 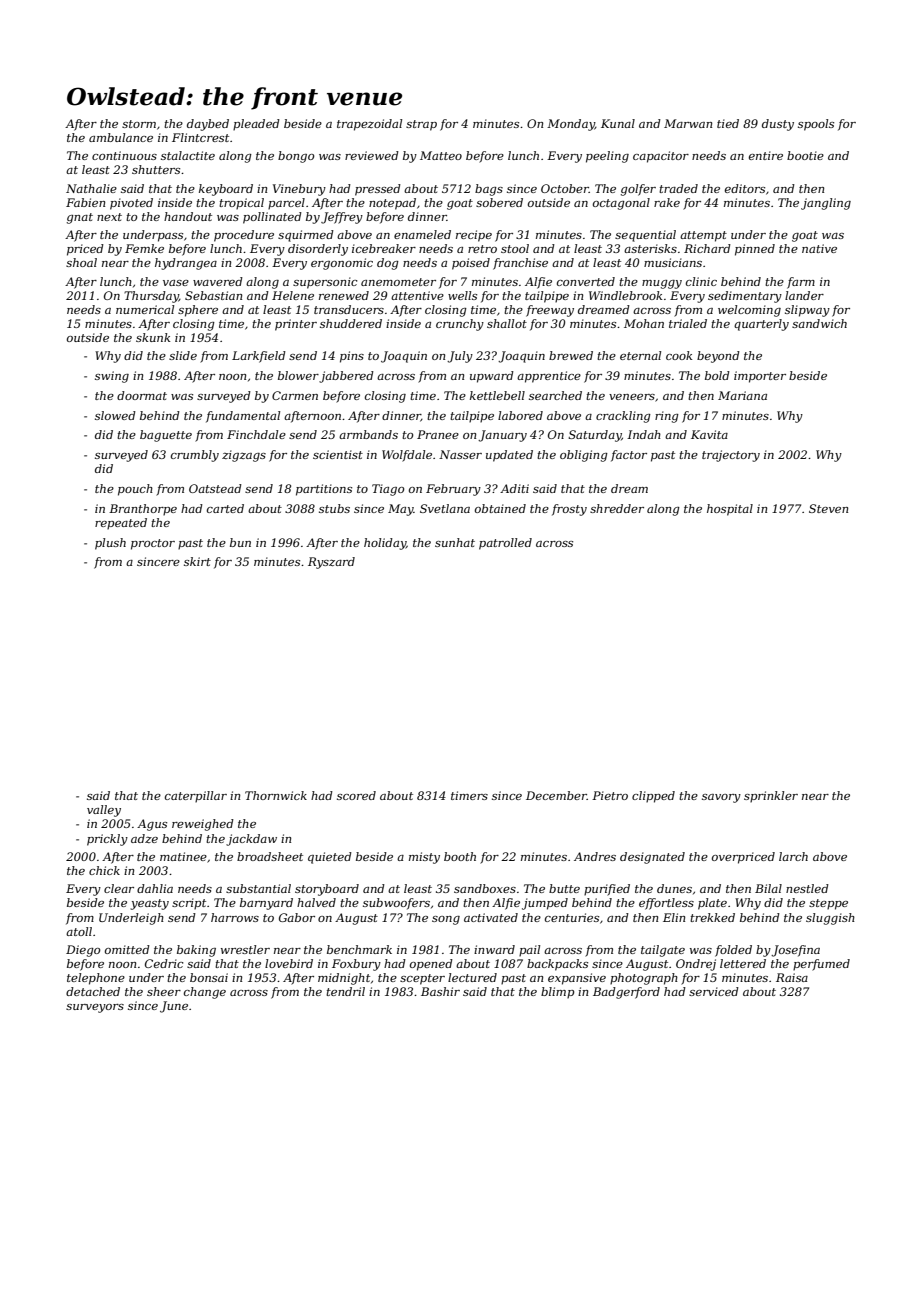 What do you see at coordinates (197, 561) in the screenshot?
I see `skirt` at bounding box center [197, 561].
